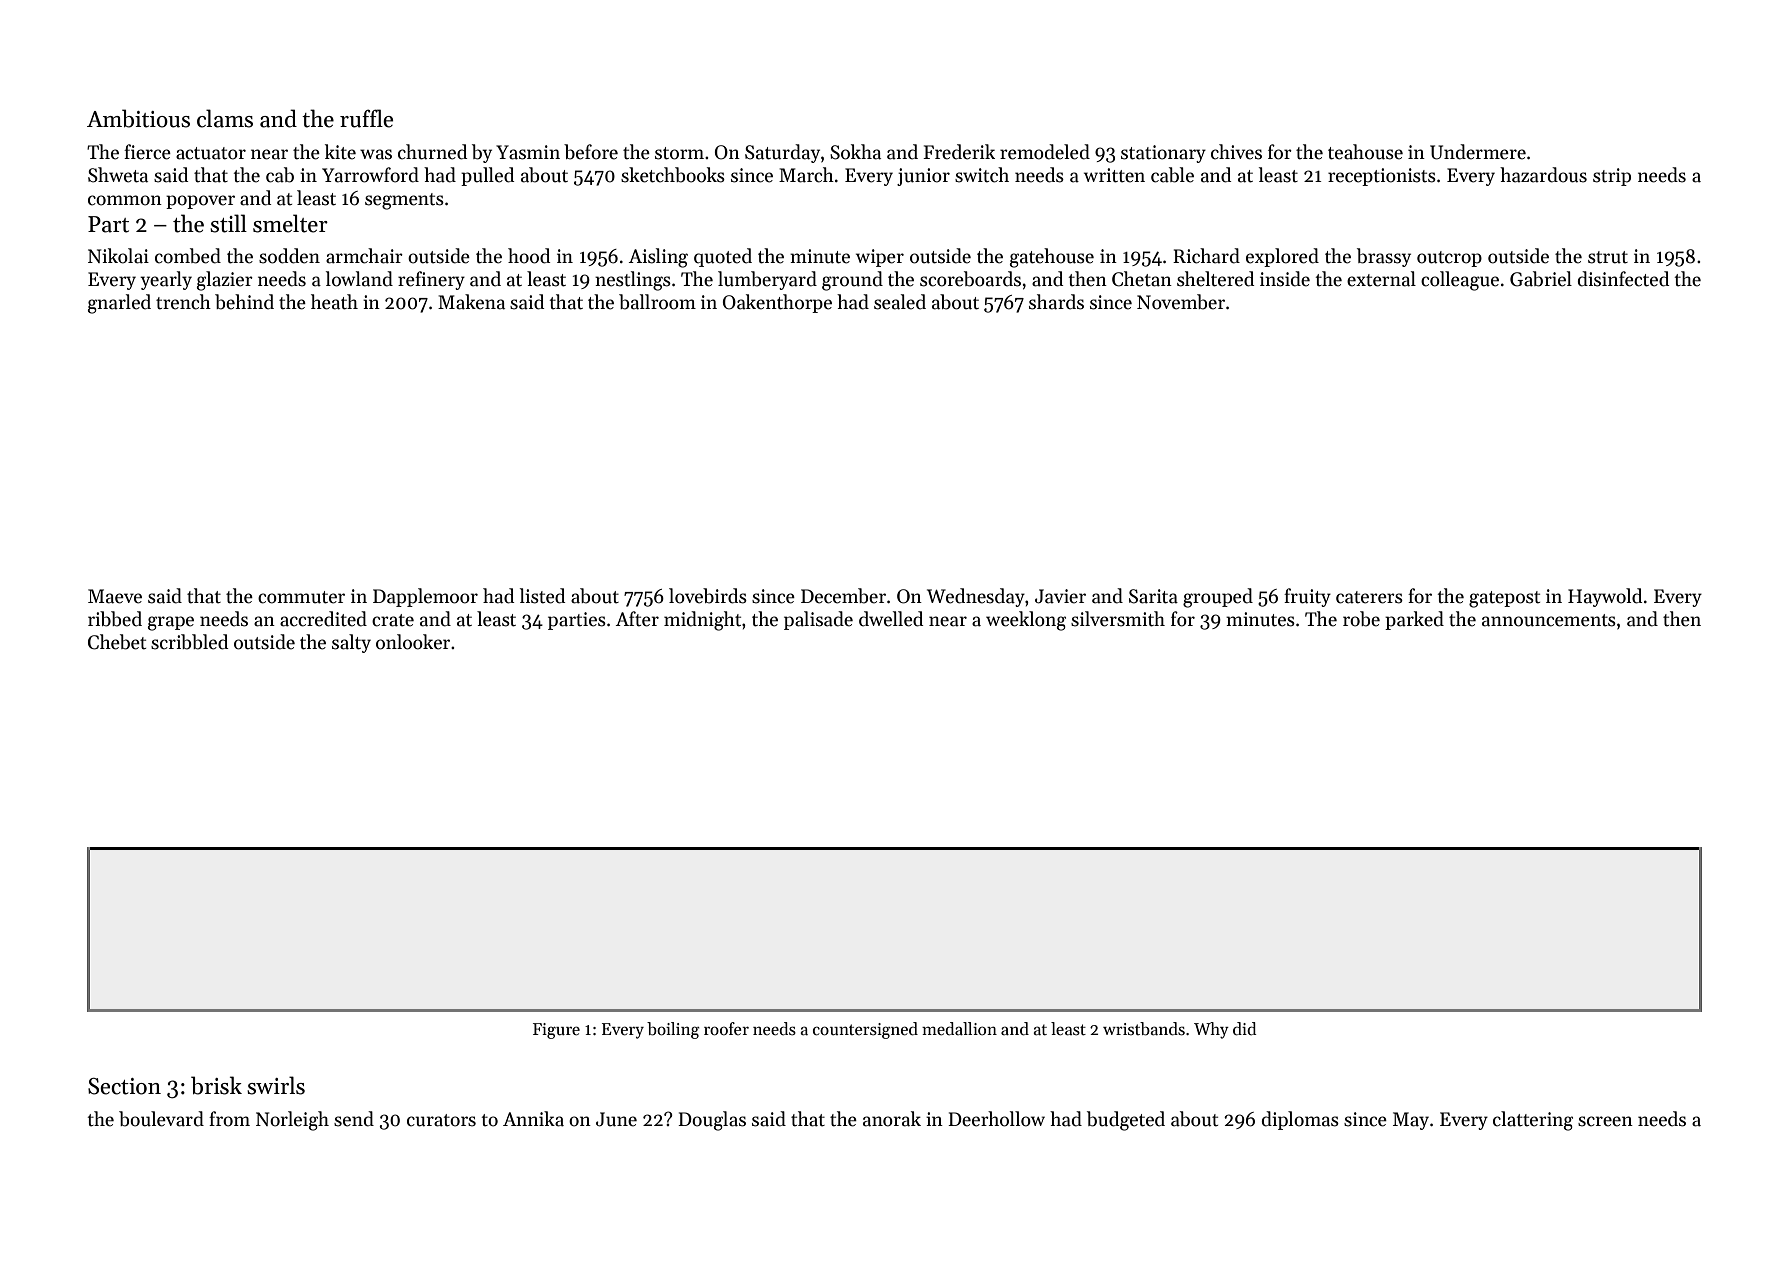  I want to click on Deerhollow, so click(996, 1119).
